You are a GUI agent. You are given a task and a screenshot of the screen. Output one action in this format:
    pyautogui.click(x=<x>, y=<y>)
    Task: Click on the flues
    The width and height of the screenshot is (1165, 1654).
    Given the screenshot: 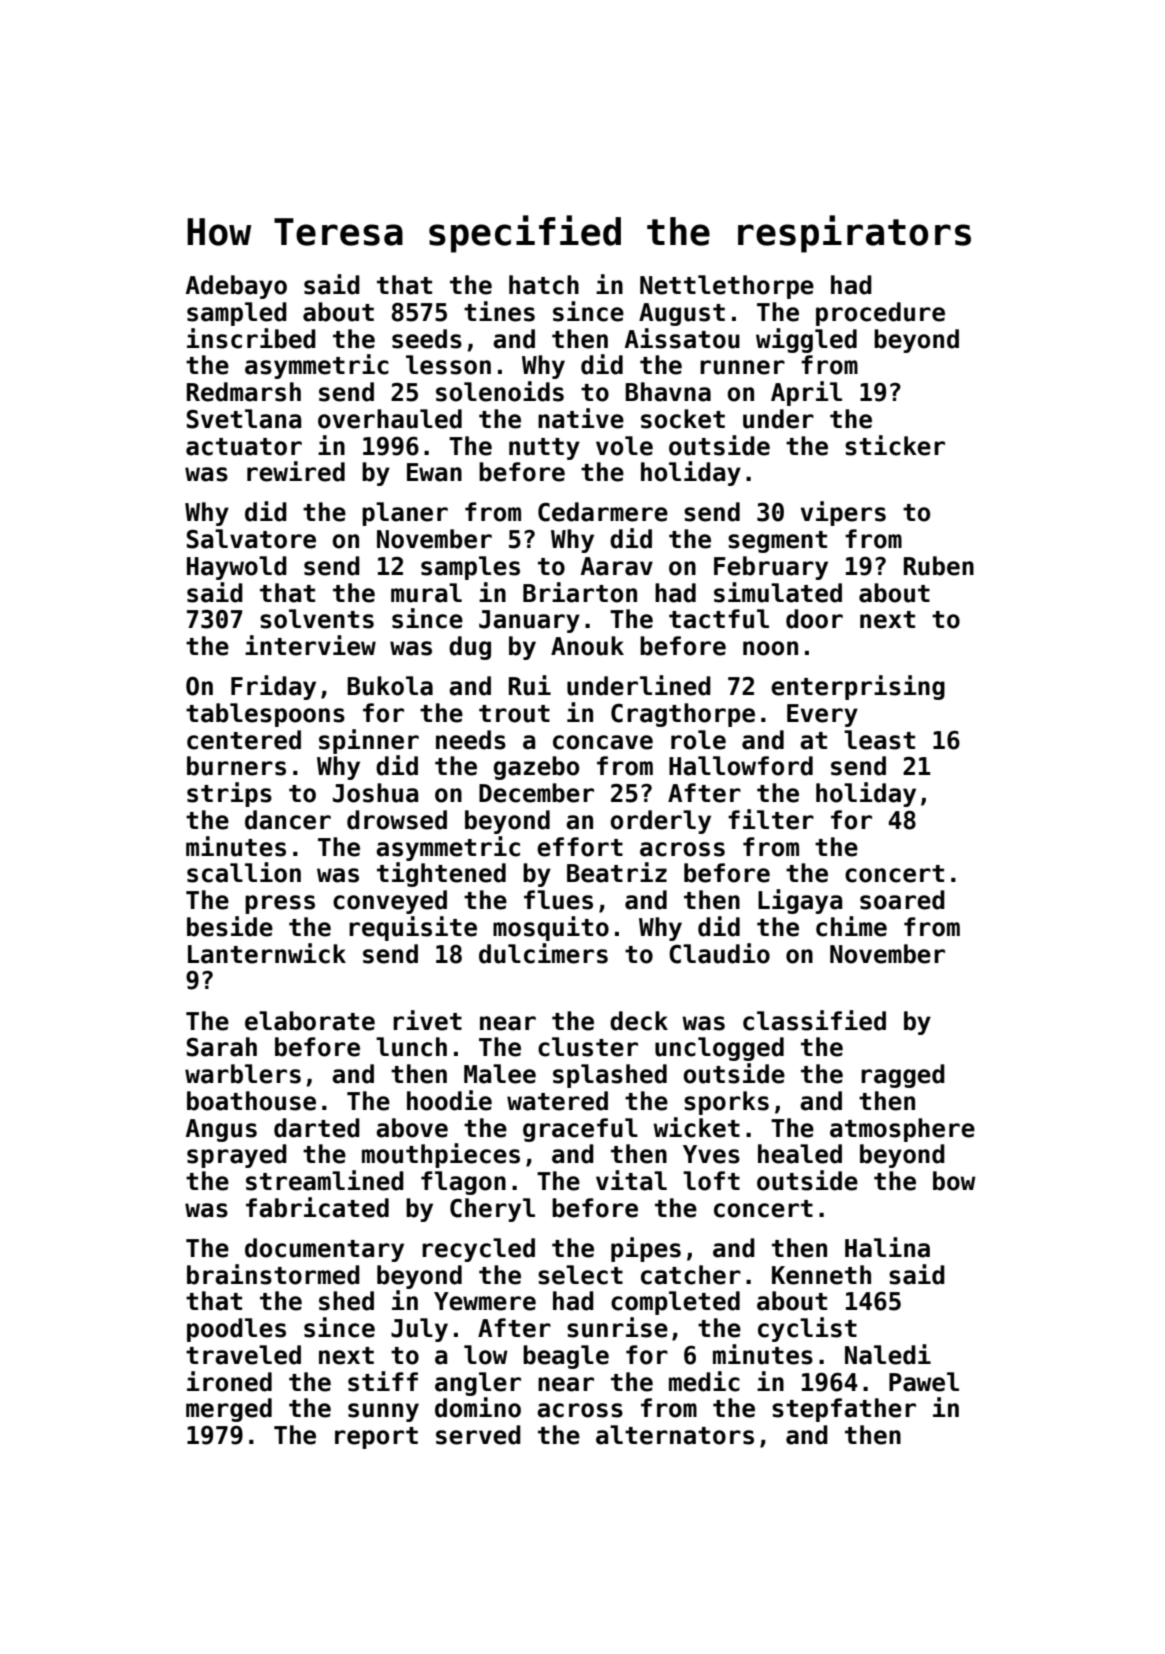 What is the action you would take?
    pyautogui.click(x=558, y=900)
